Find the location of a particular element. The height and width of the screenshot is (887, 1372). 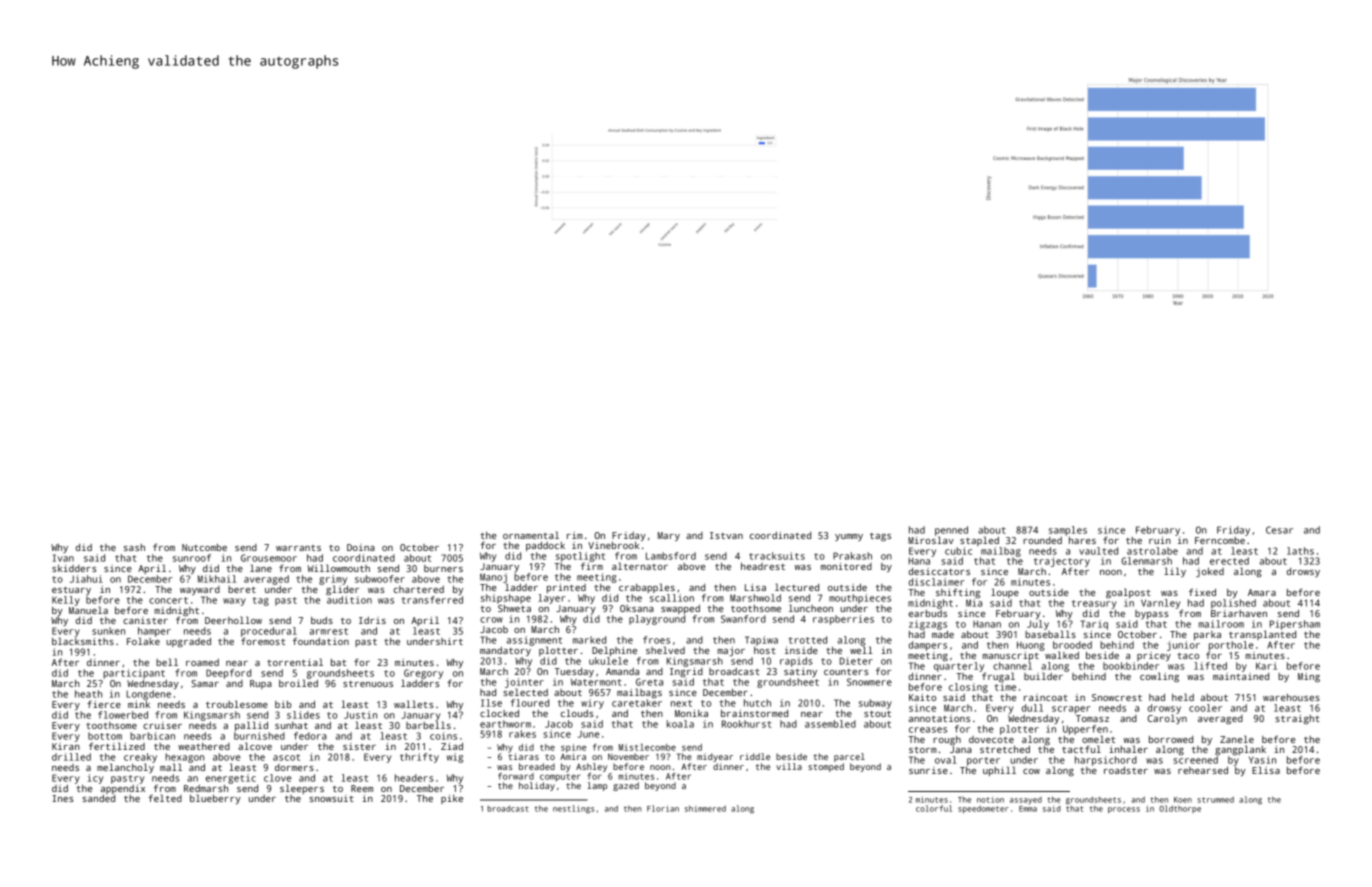

Manuela is located at coordinates (88, 610).
